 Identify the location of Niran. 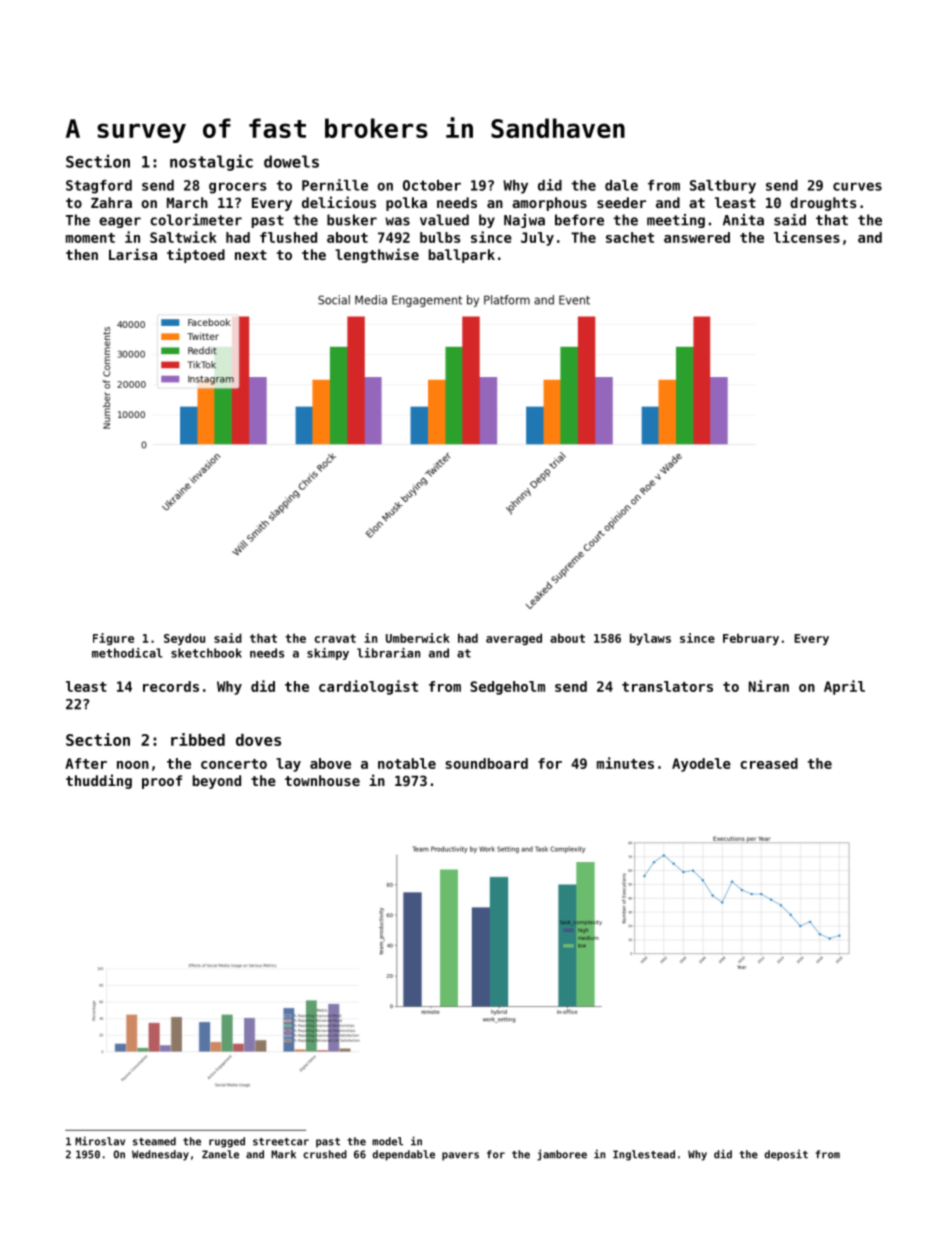
(769, 686).
